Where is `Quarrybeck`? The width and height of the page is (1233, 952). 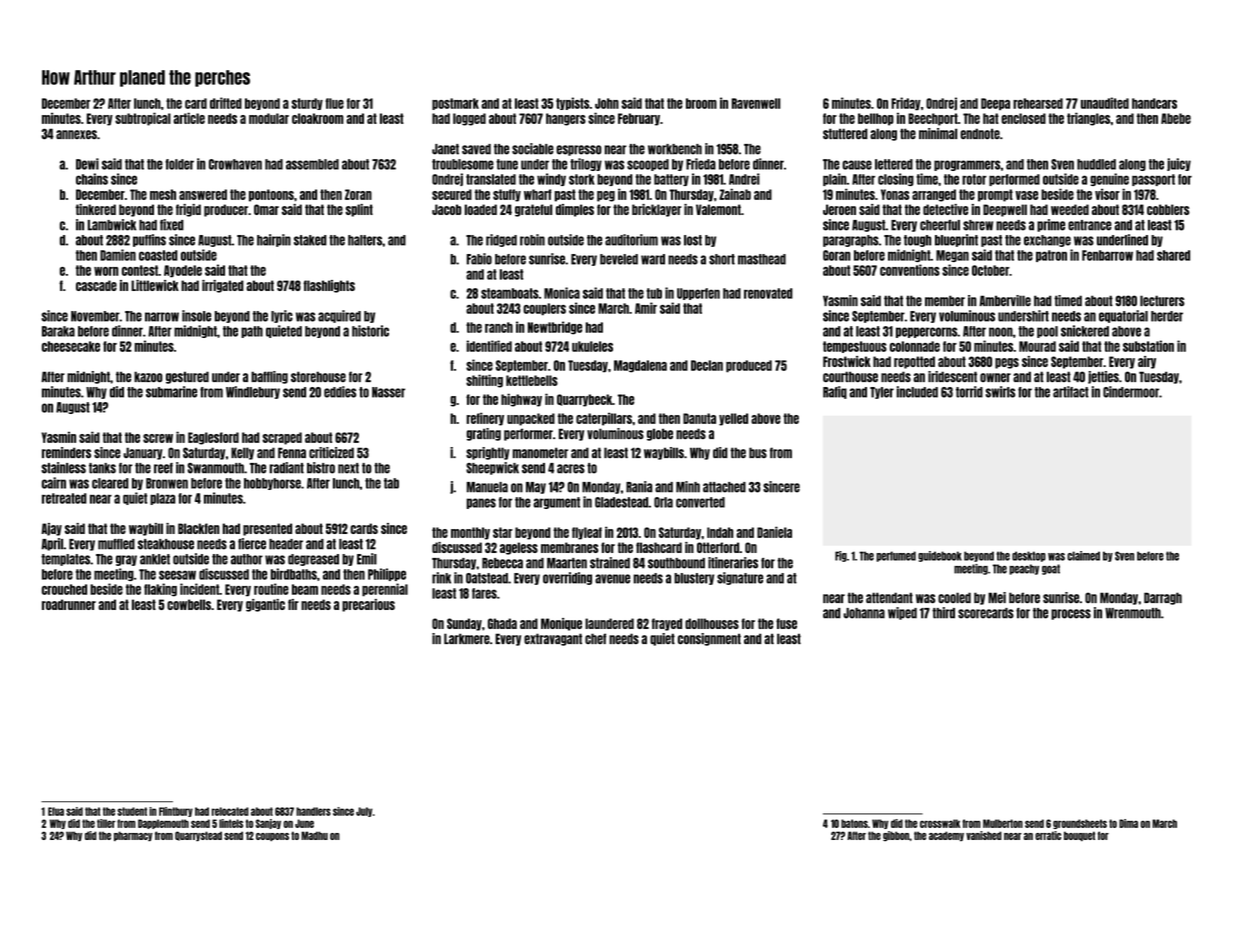
Quarrybeck is located at coordinates (584, 400).
